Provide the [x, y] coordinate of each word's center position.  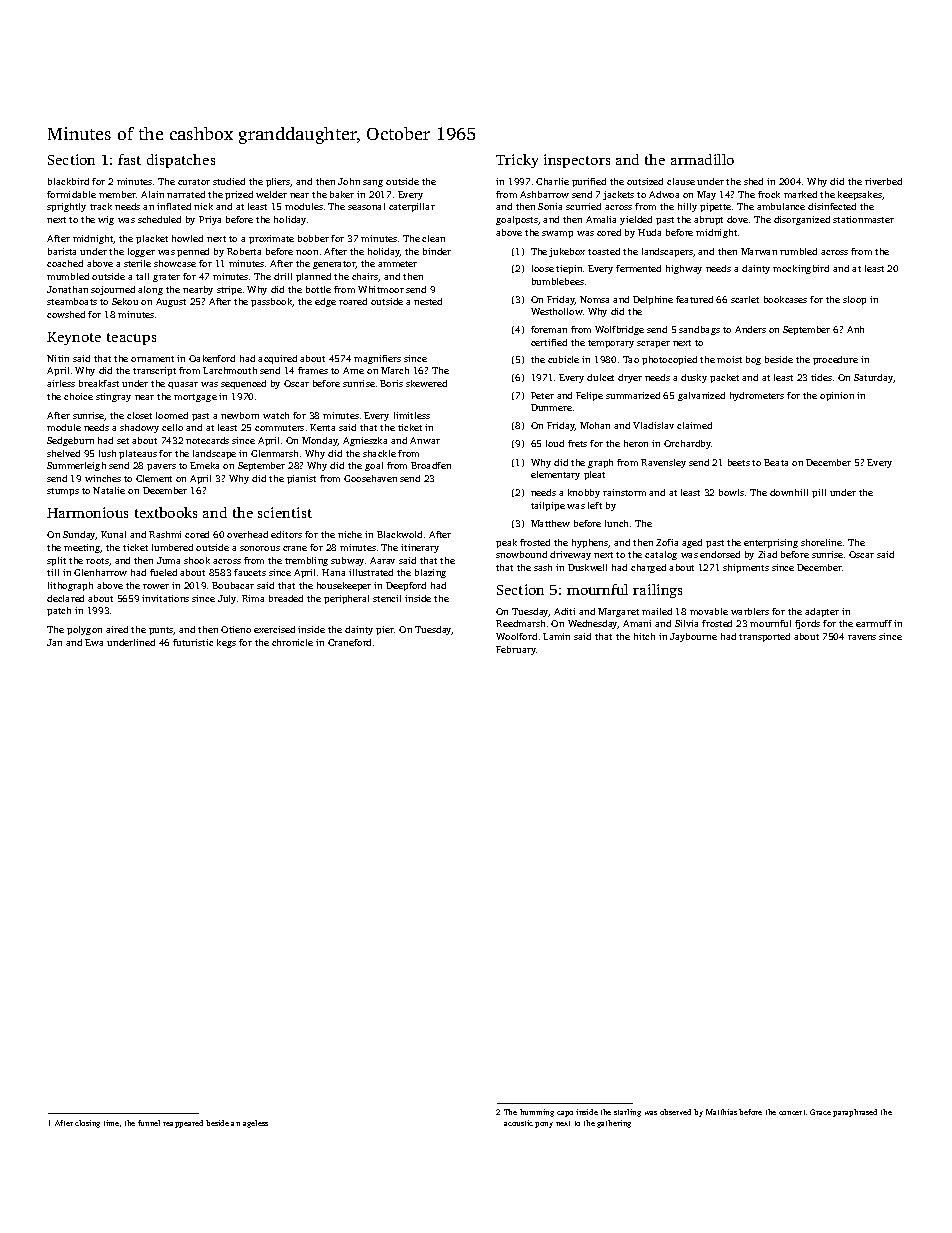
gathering [614, 1124]
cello [172, 427]
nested [428, 301]
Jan [54, 642]
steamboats [72, 301]
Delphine [653, 300]
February [516, 650]
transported [764, 637]
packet [724, 378]
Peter [542, 395]
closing [87, 1124]
